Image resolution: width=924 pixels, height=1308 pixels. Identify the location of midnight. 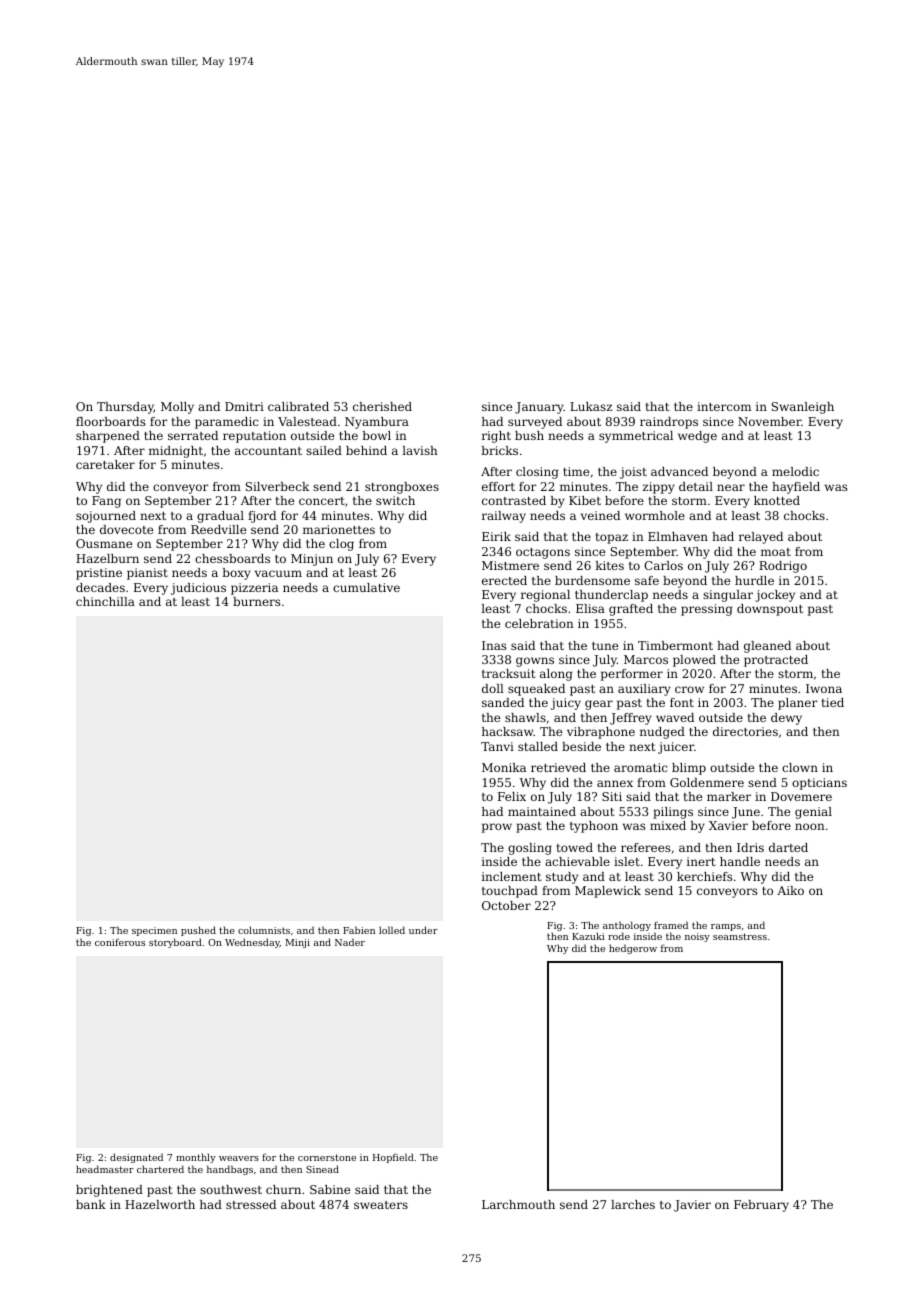
(176, 452).
